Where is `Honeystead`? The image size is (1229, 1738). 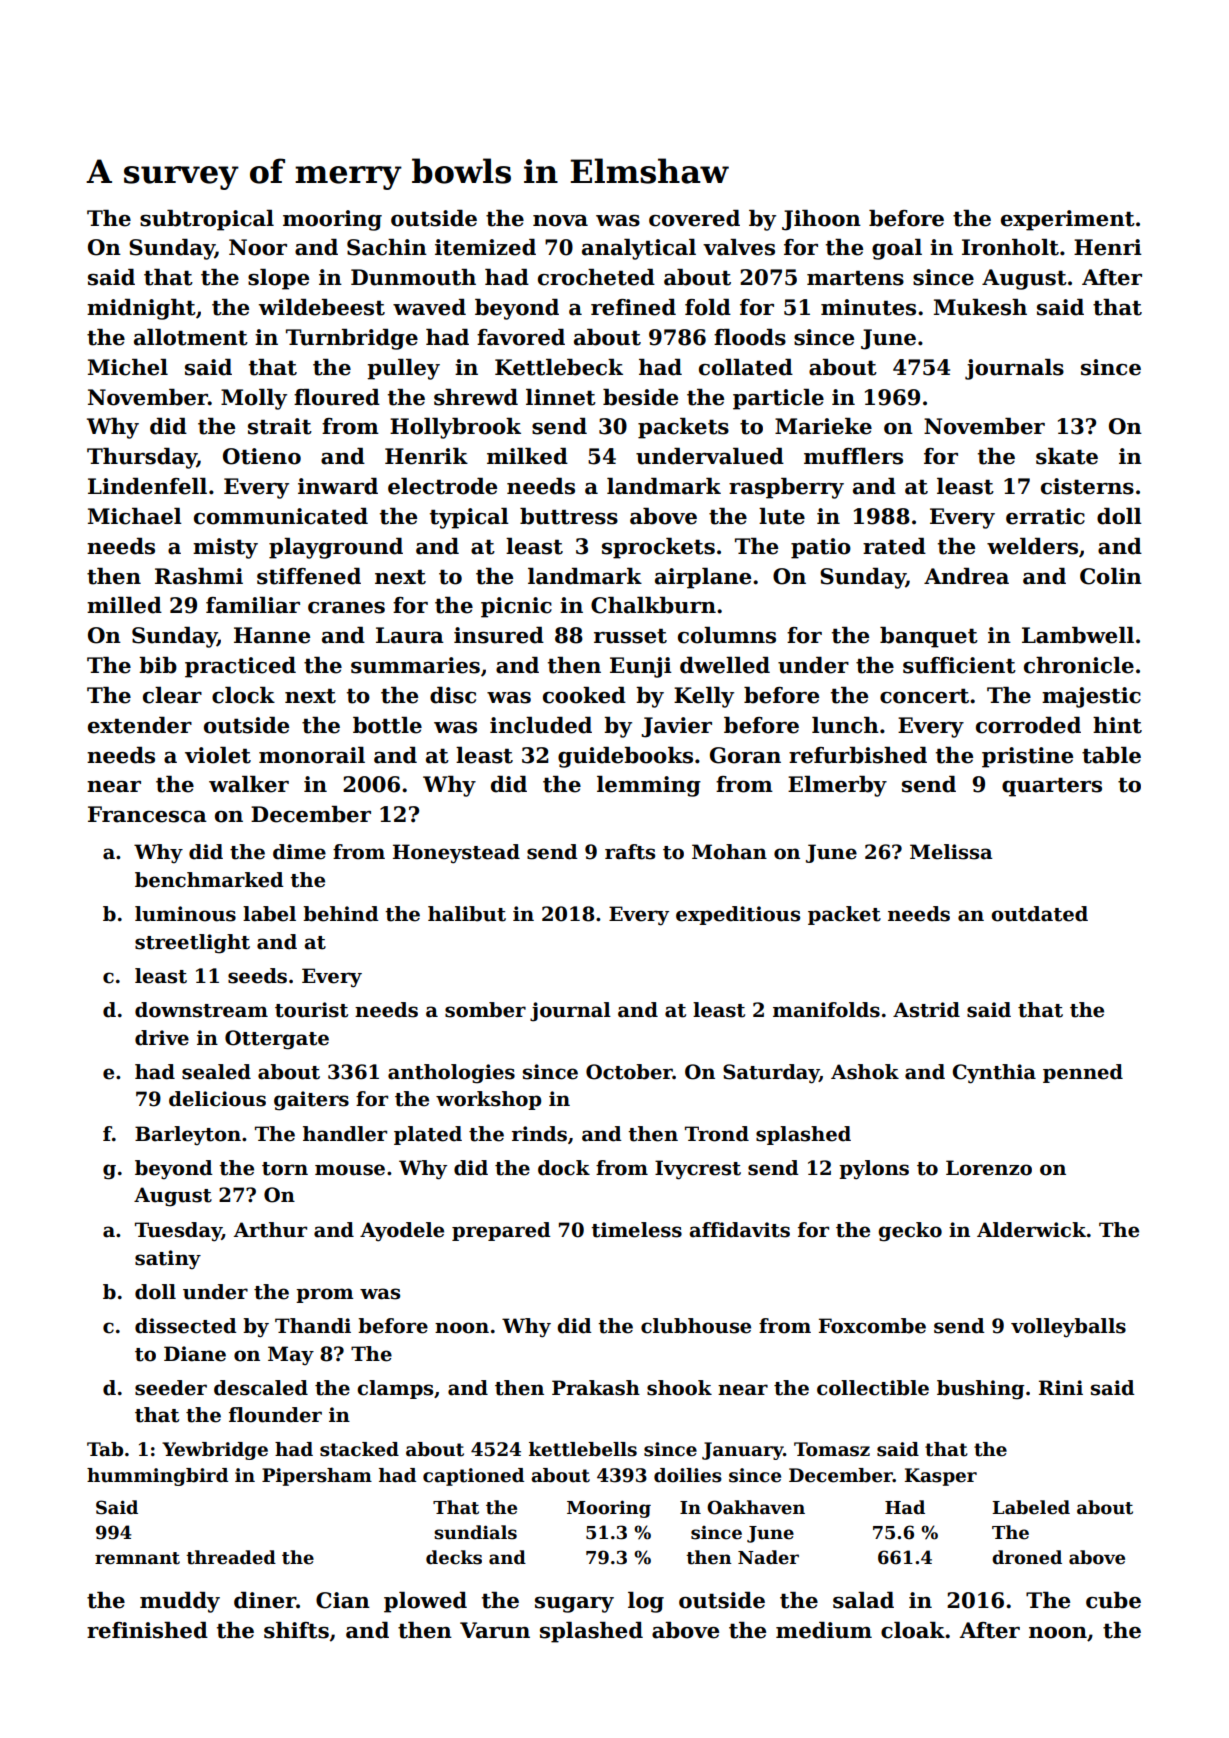
Honeystead is located at coordinates (456, 854).
